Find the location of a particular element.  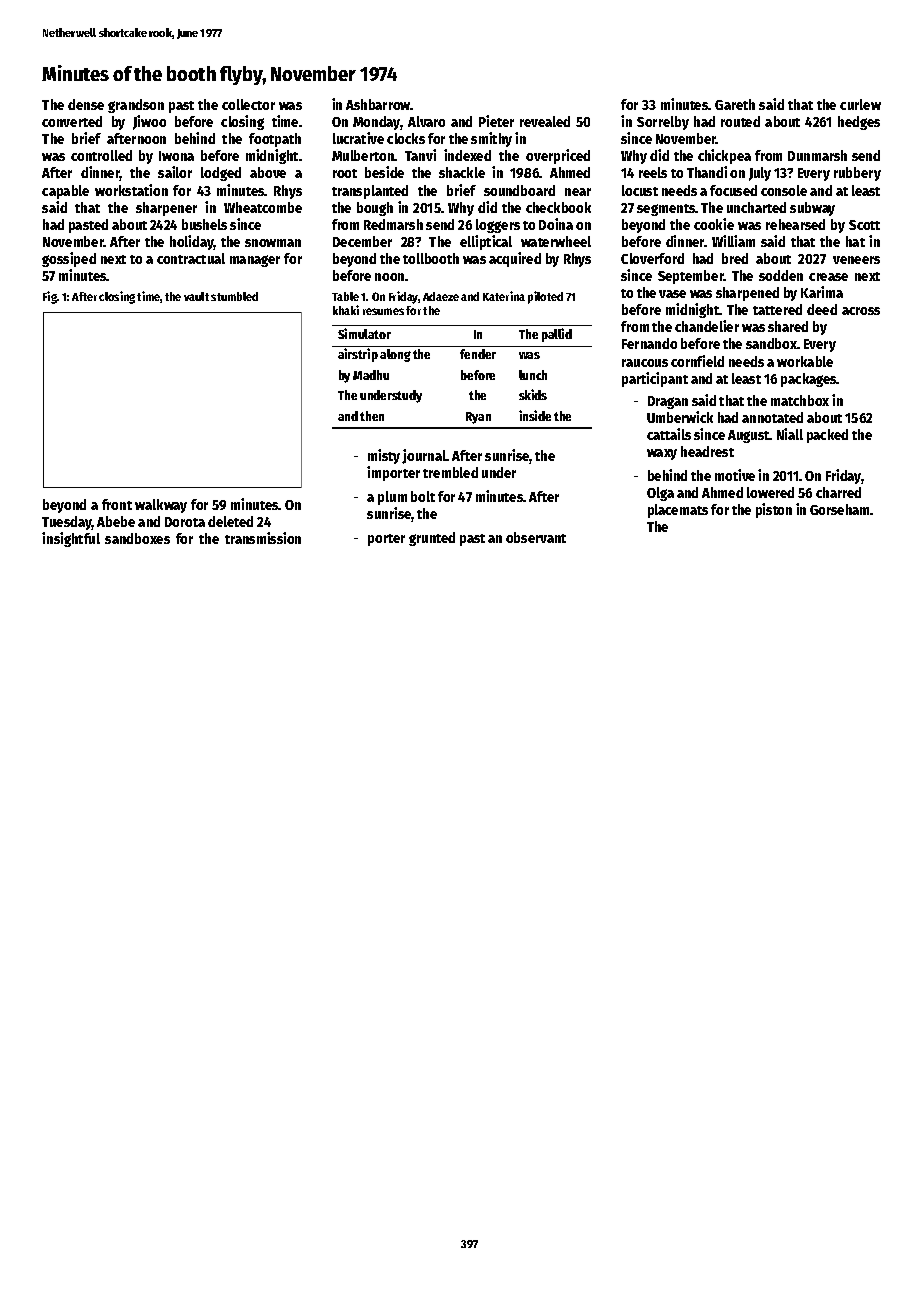

Thandi is located at coordinates (707, 172).
